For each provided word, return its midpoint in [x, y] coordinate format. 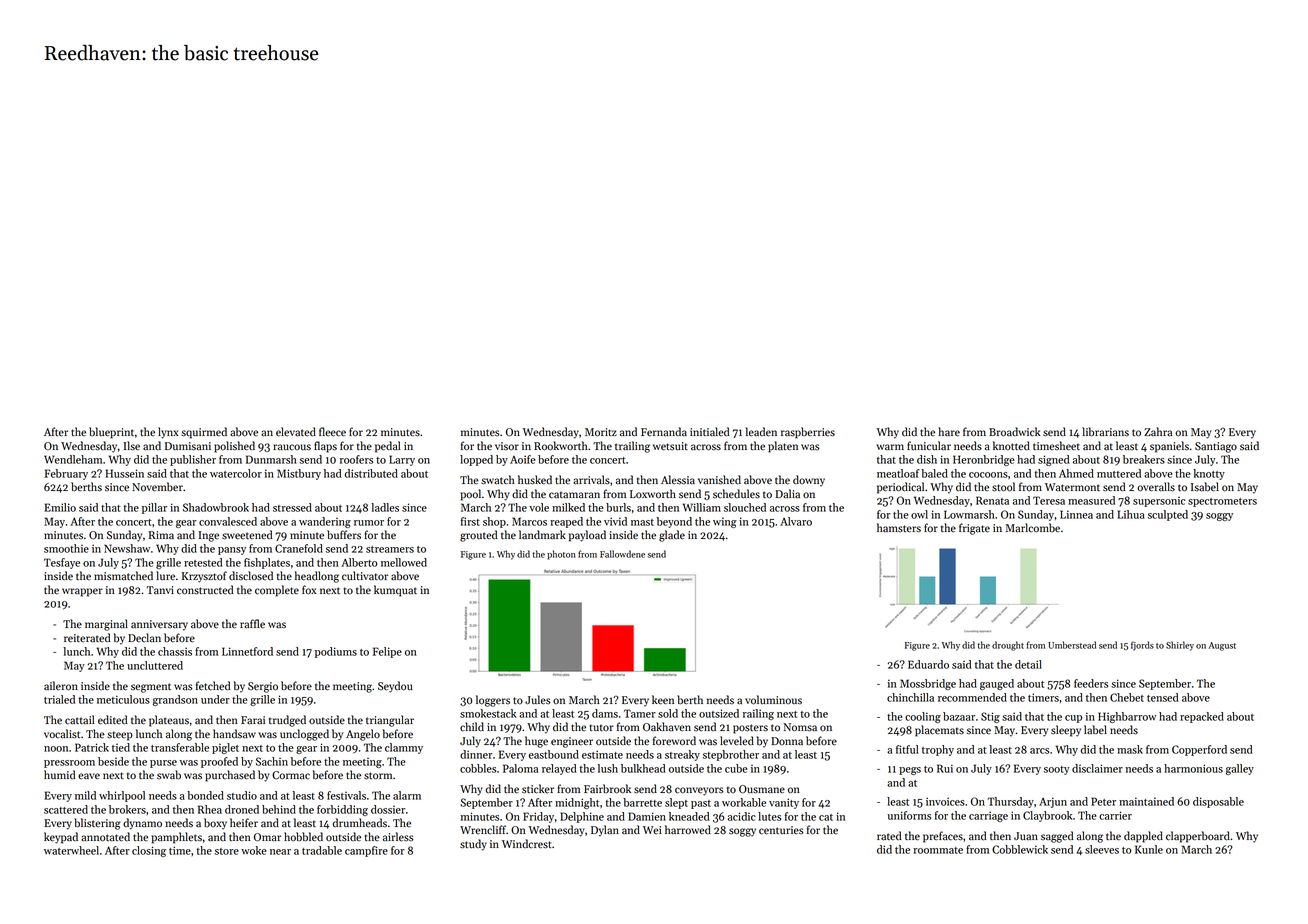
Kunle [1149, 849]
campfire [366, 851]
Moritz [601, 432]
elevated [296, 432]
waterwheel [71, 850]
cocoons [988, 475]
